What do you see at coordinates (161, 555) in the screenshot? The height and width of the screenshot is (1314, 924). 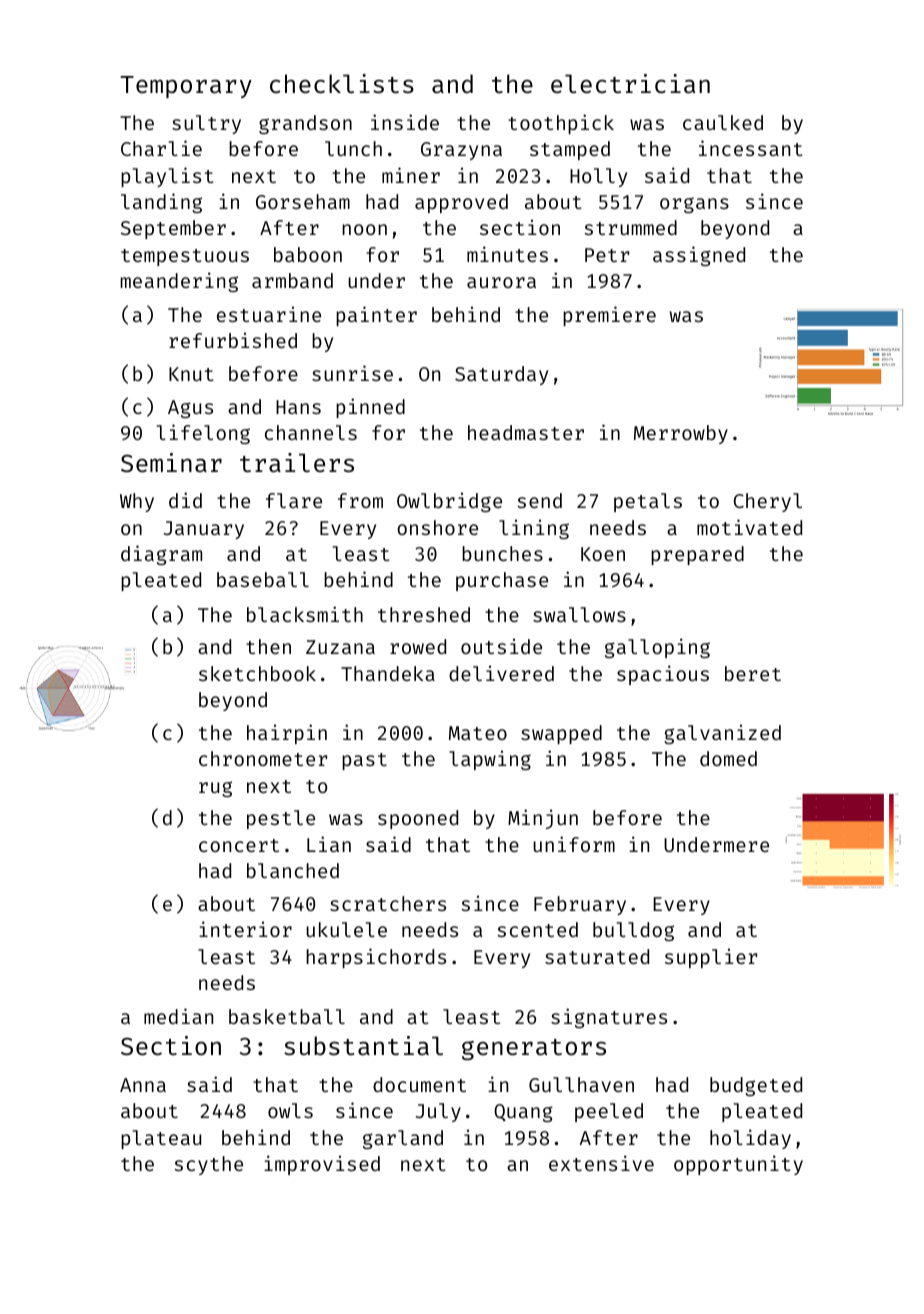 I see `diagram` at bounding box center [161, 555].
